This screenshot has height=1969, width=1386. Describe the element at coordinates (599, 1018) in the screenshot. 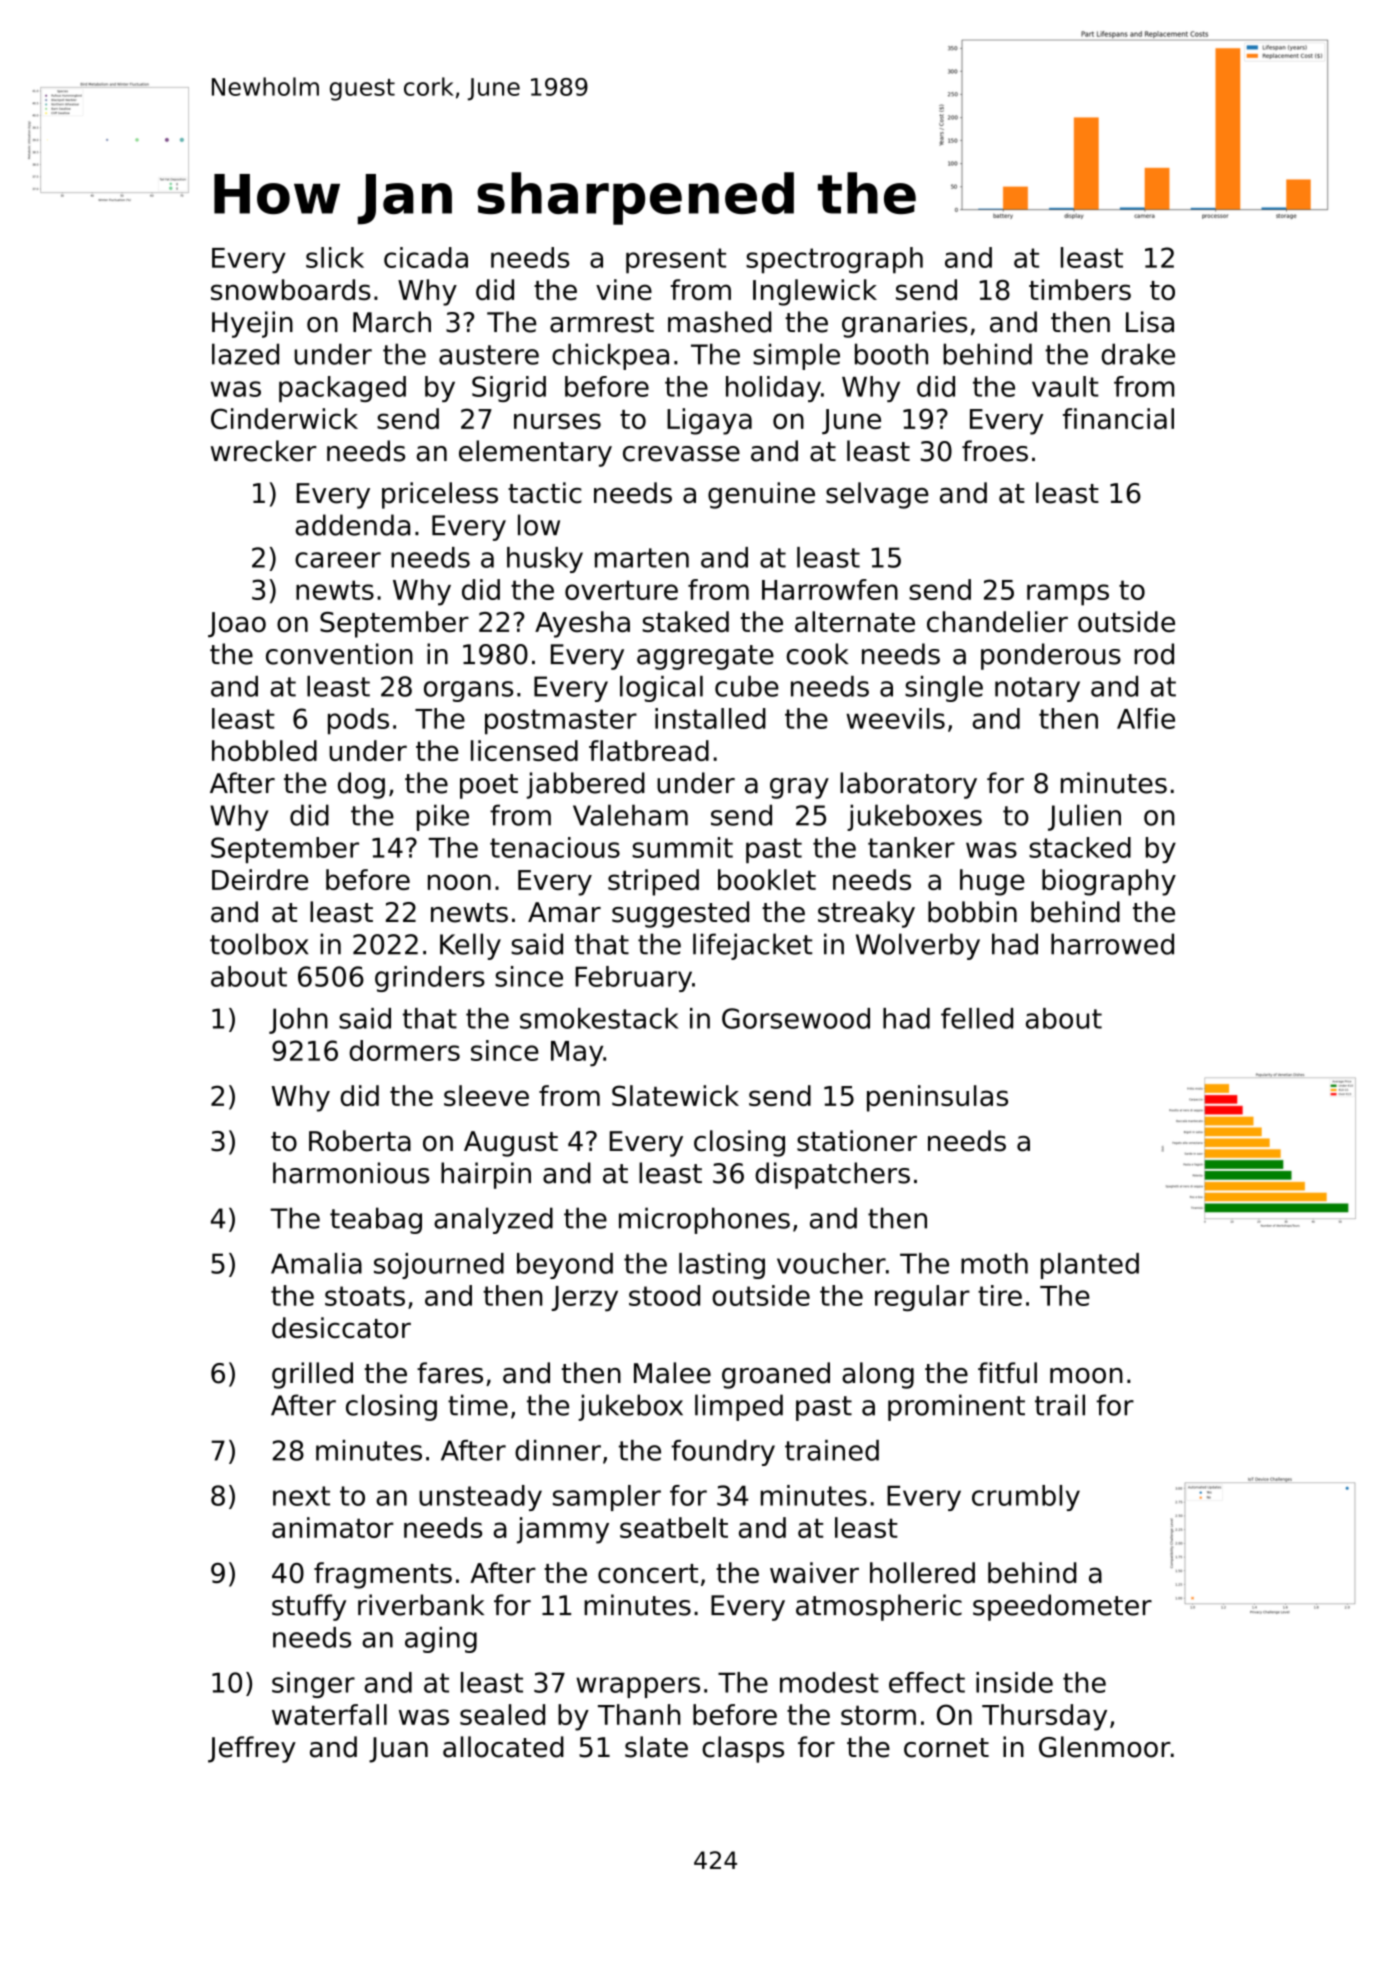

I see `smokestack` at that location.
